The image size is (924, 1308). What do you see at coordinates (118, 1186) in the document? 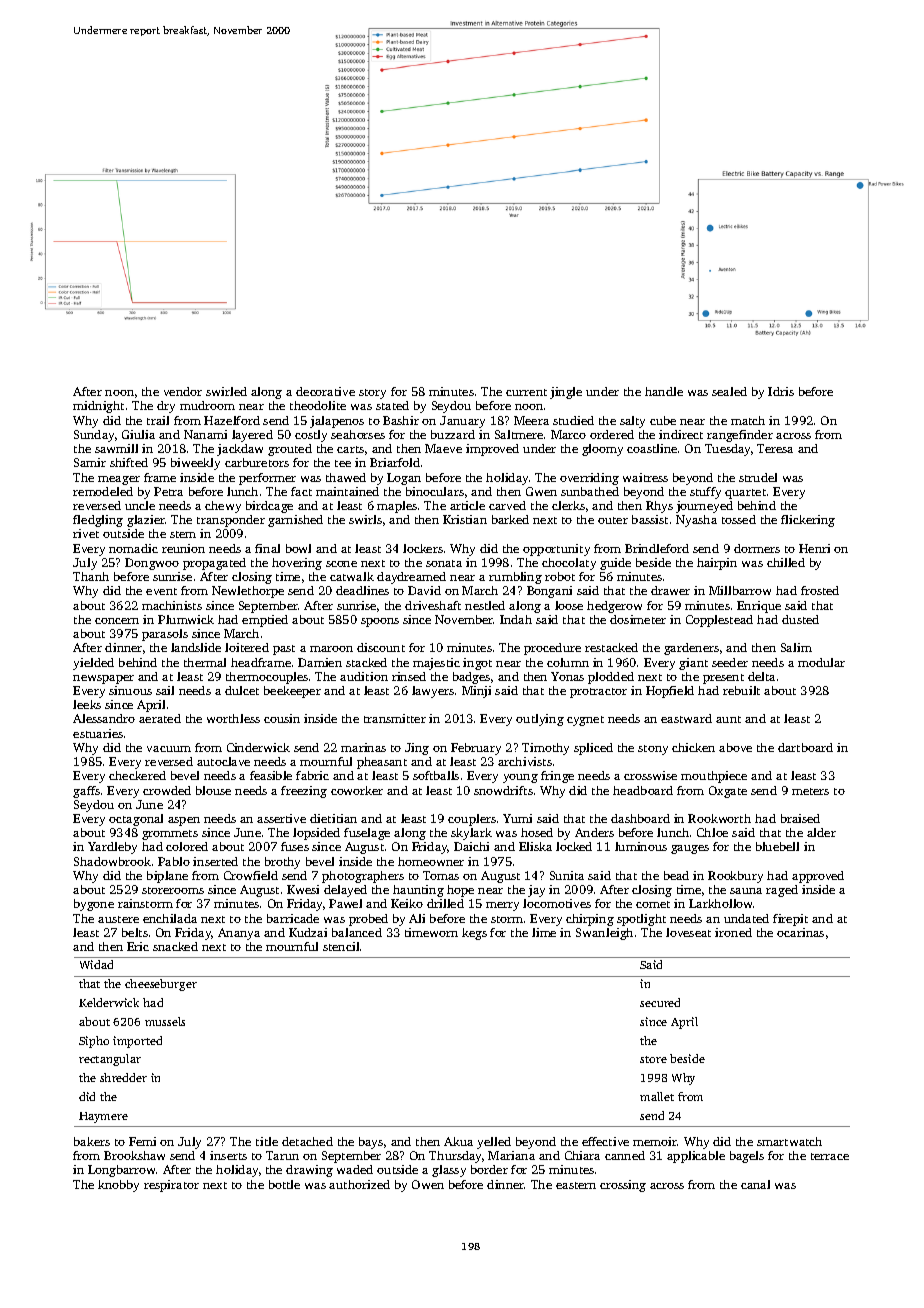
I see `knobby` at bounding box center [118, 1186].
